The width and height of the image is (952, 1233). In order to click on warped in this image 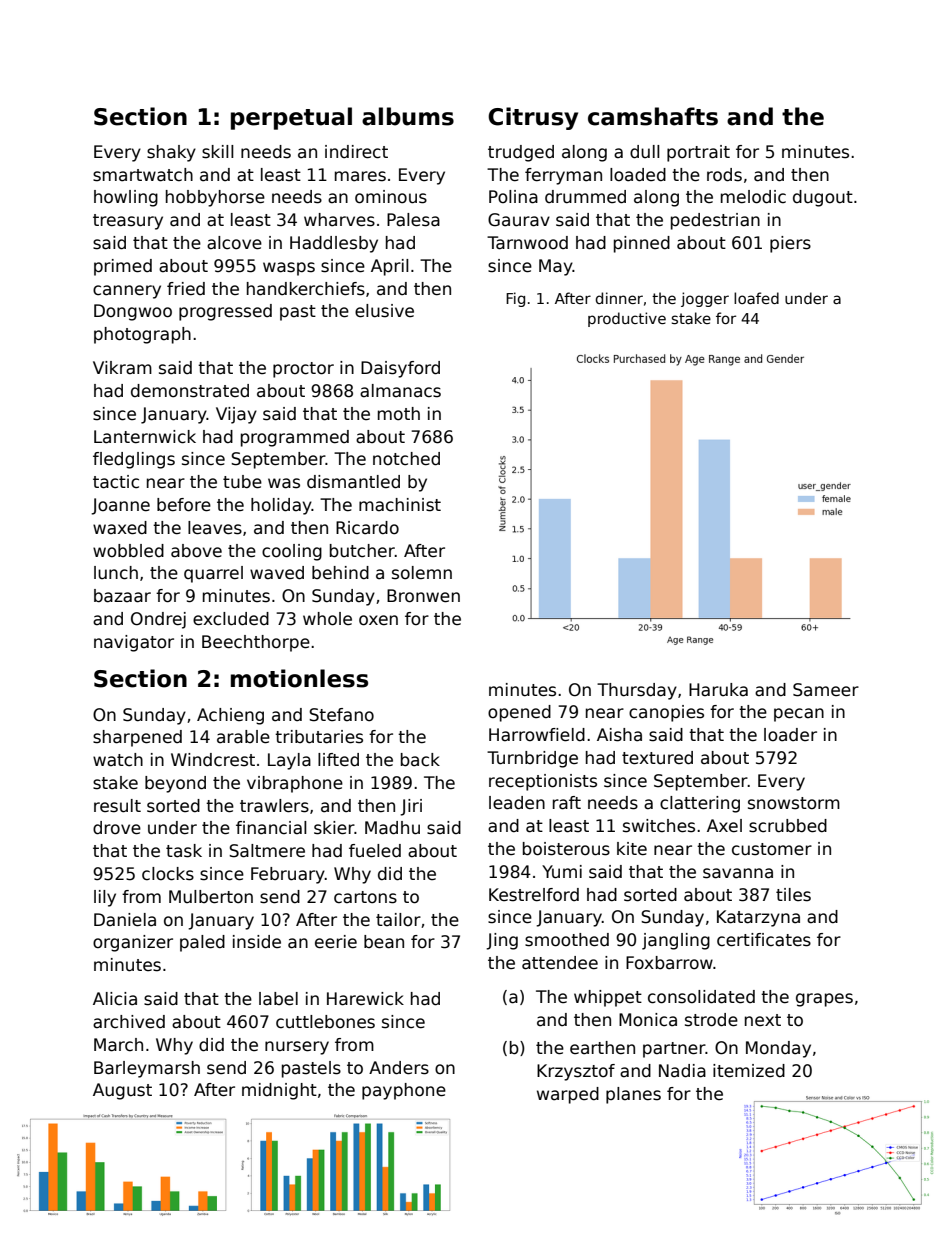, I will do `click(568, 1095)`.
